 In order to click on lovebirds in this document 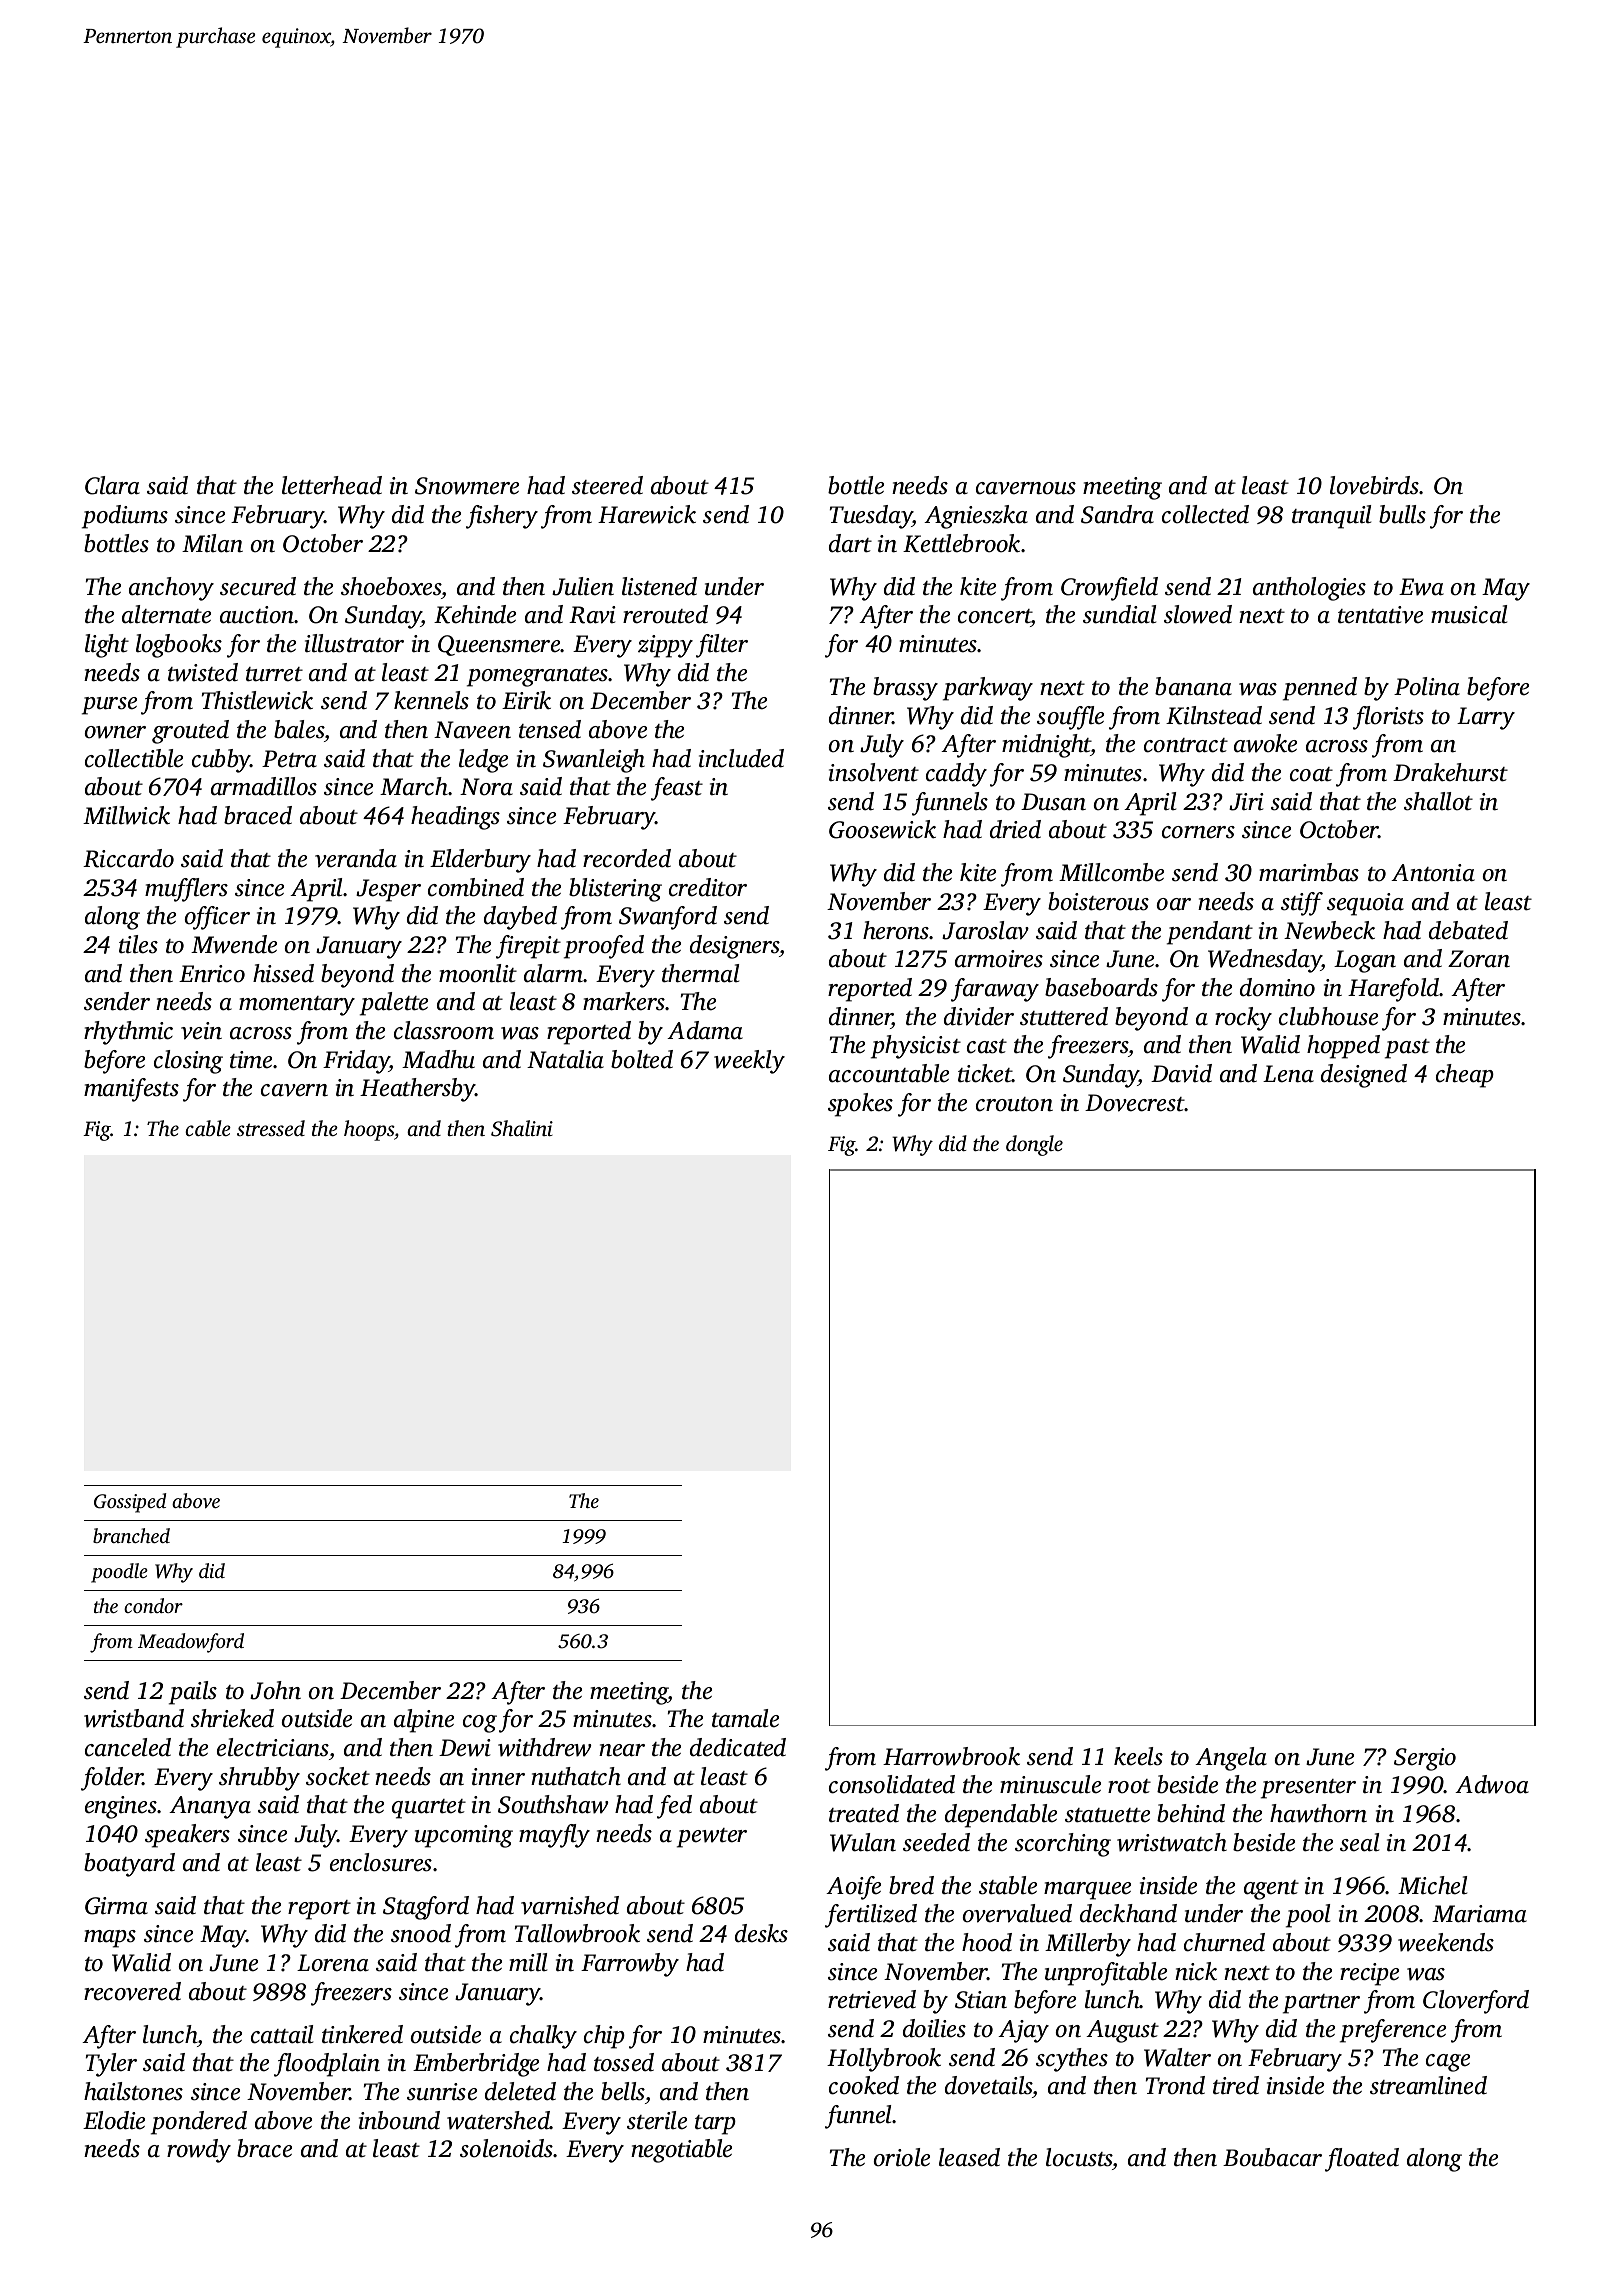, I will do `click(1375, 485)`.
